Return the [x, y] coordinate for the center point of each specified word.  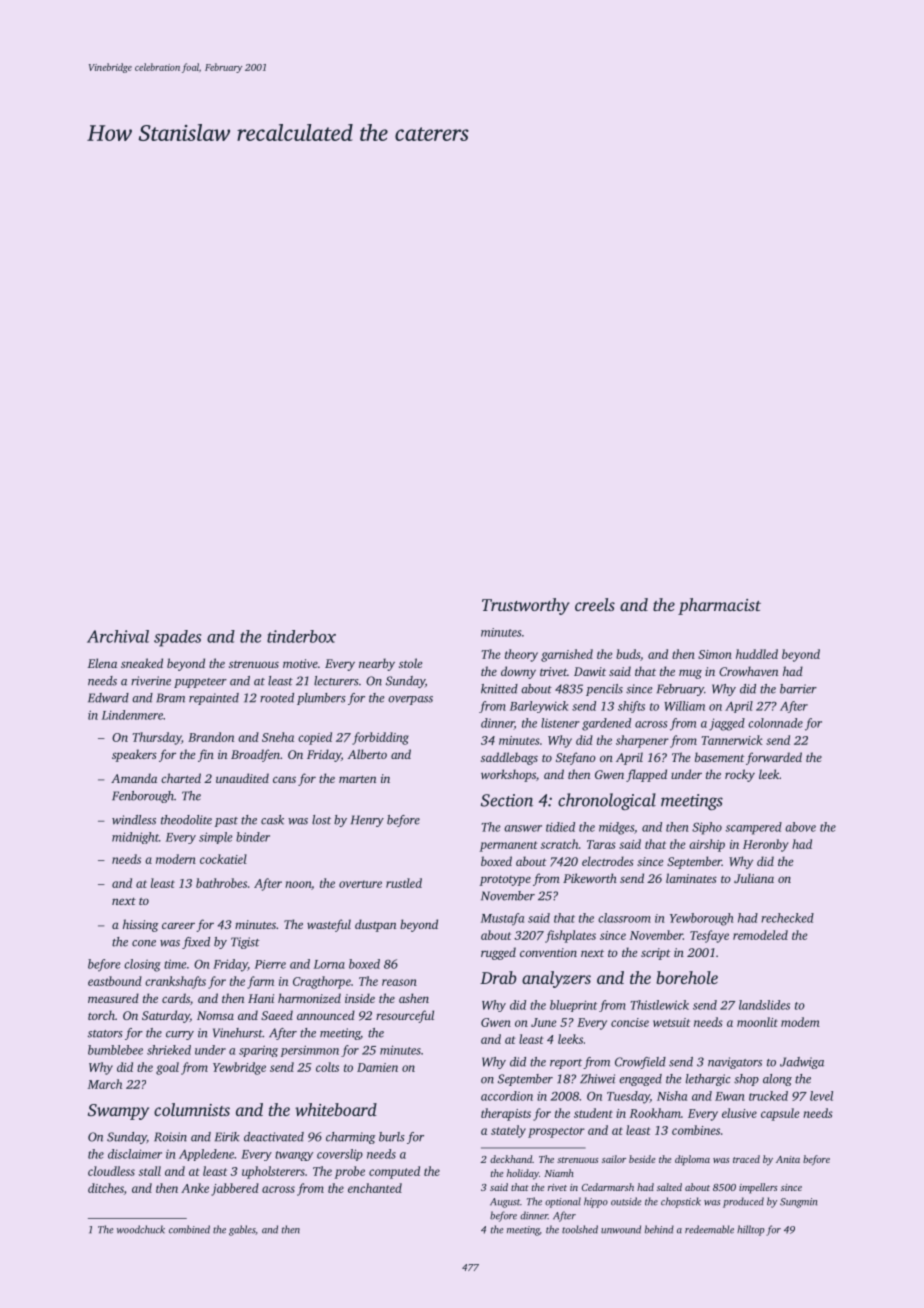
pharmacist [719, 606]
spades [177, 638]
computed [394, 1172]
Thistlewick [659, 1005]
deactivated [274, 1137]
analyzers [556, 979]
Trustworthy [526, 606]
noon [298, 884]
